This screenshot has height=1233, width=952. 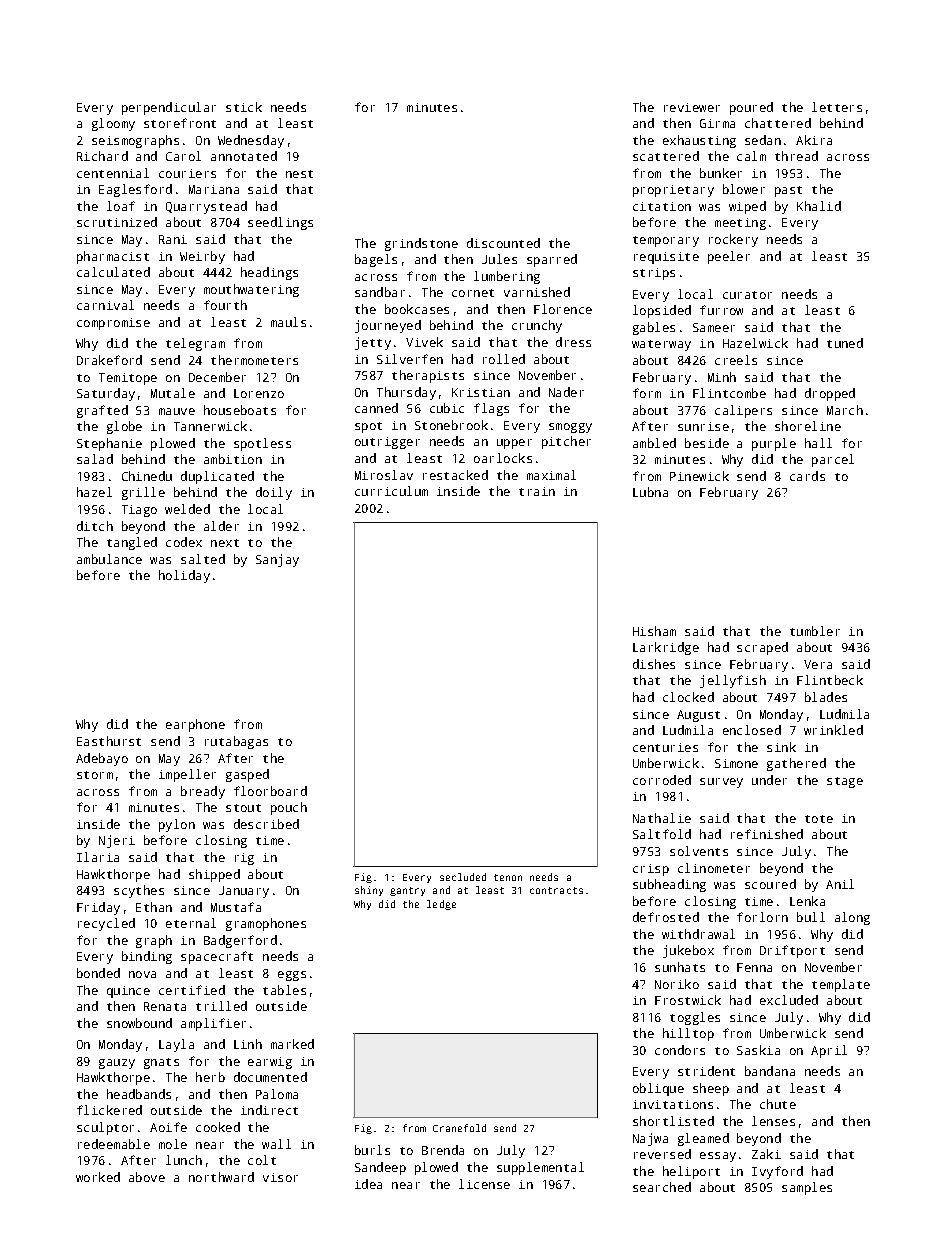 What do you see at coordinates (556, 890) in the screenshot?
I see `contracts` at bounding box center [556, 890].
